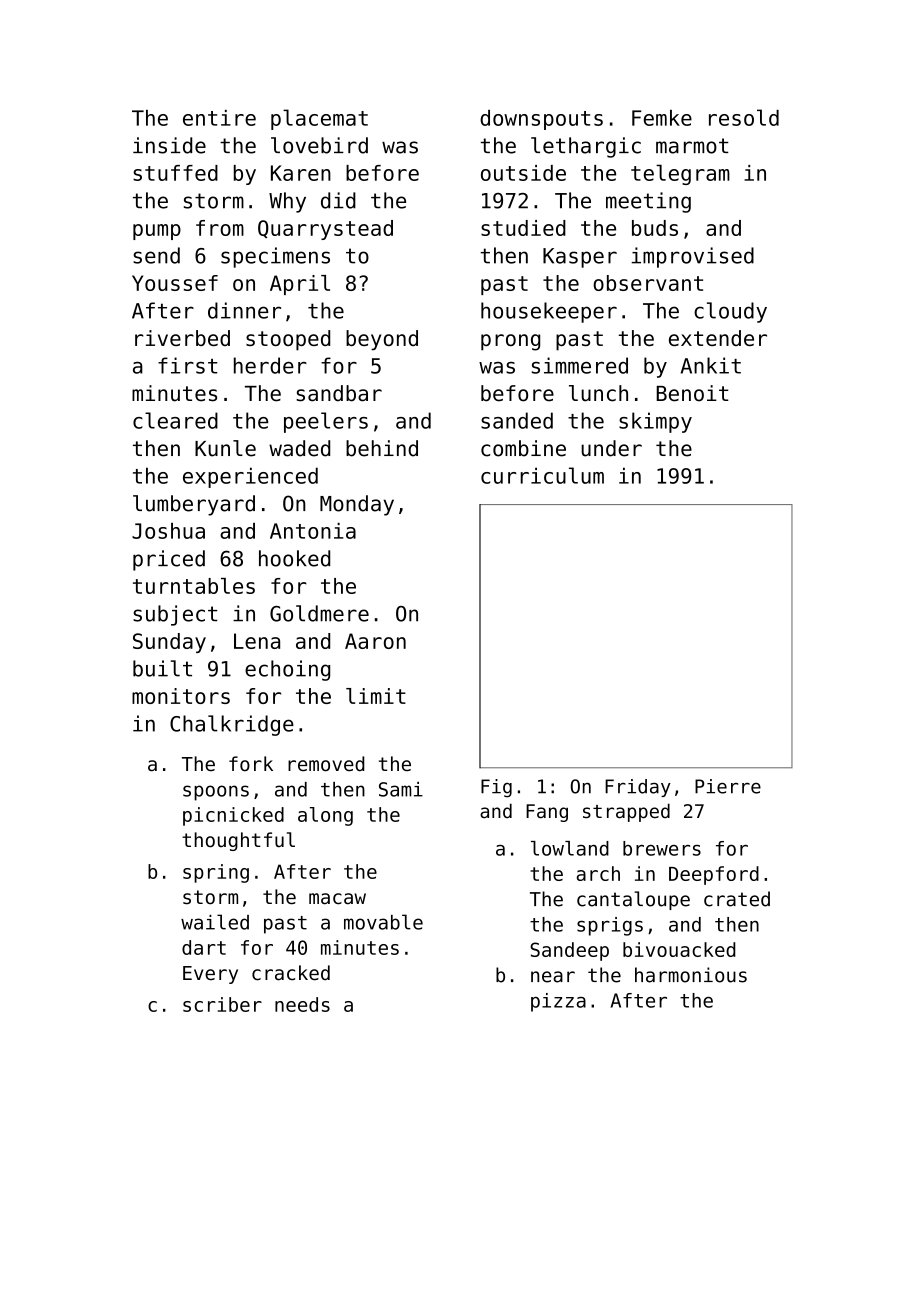  Describe the element at coordinates (319, 145) in the screenshot. I see `lovebird` at that location.
